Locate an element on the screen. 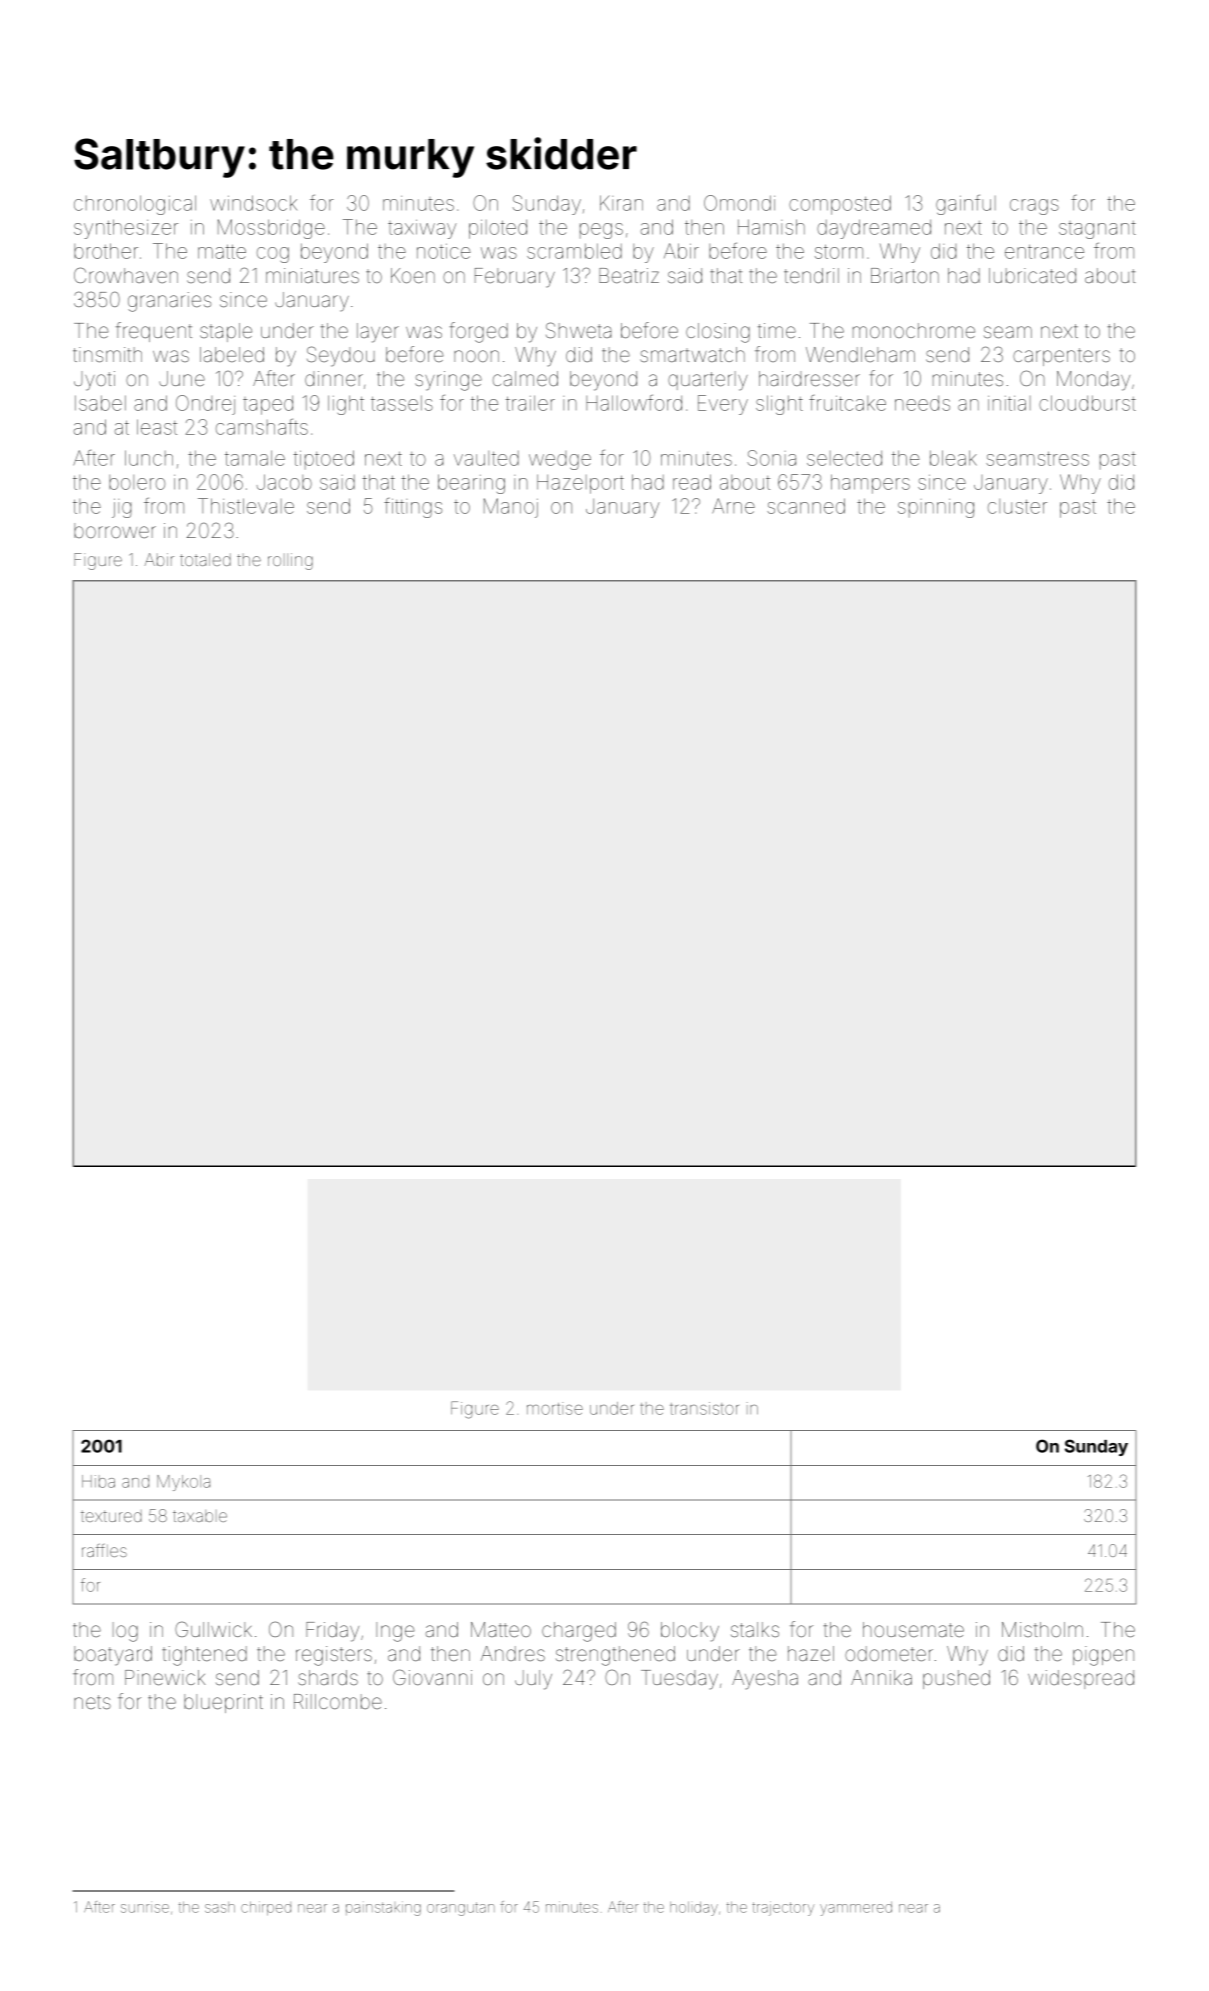 This screenshot has width=1209, height=1991. Mistholm is located at coordinates (1042, 1629).
